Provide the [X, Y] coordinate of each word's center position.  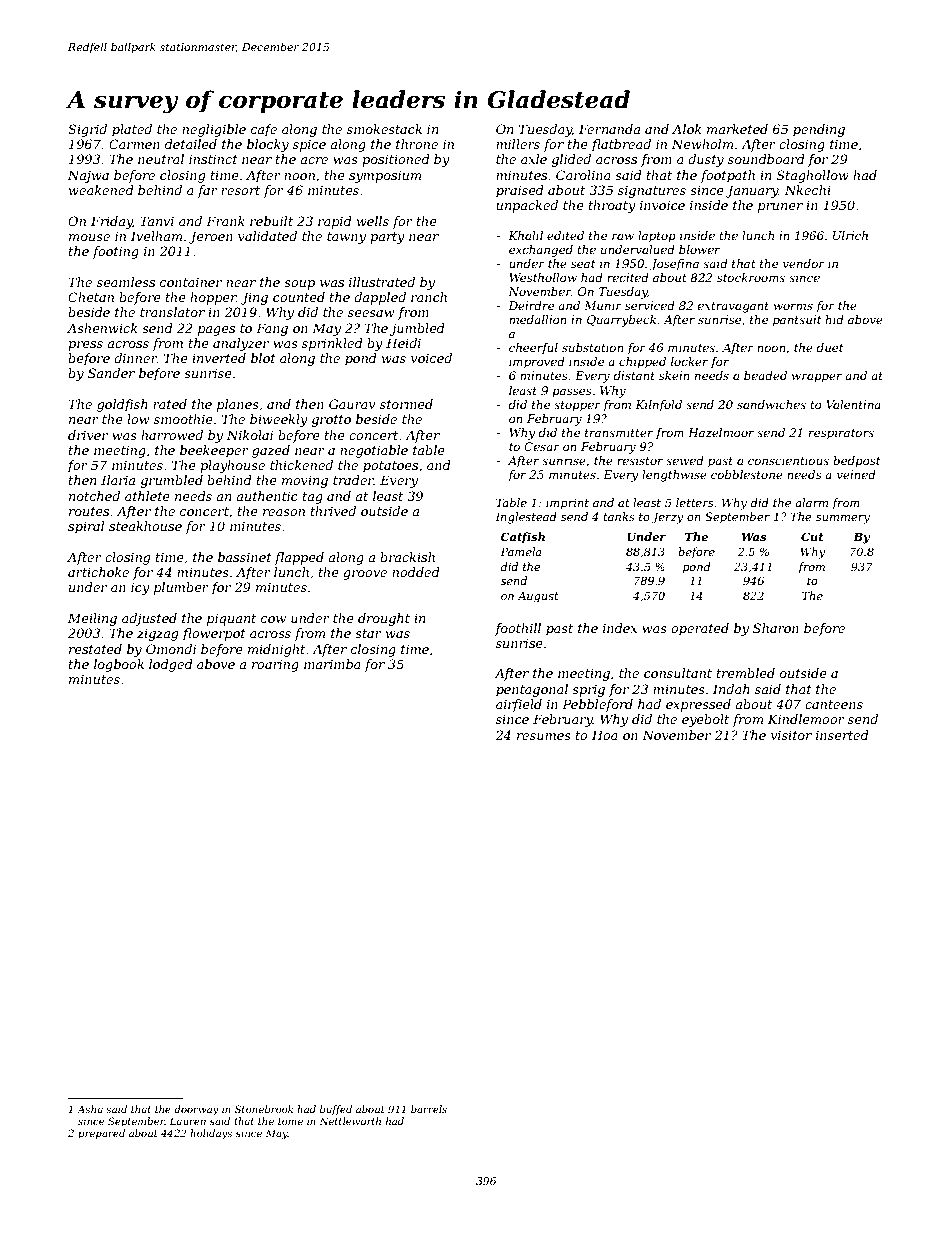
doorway [196, 1110]
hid [834, 319]
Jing [254, 298]
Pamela [521, 551]
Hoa [605, 735]
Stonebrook [264, 1109]
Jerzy [667, 518]
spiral [86, 527]
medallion [538, 319]
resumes [544, 736]
